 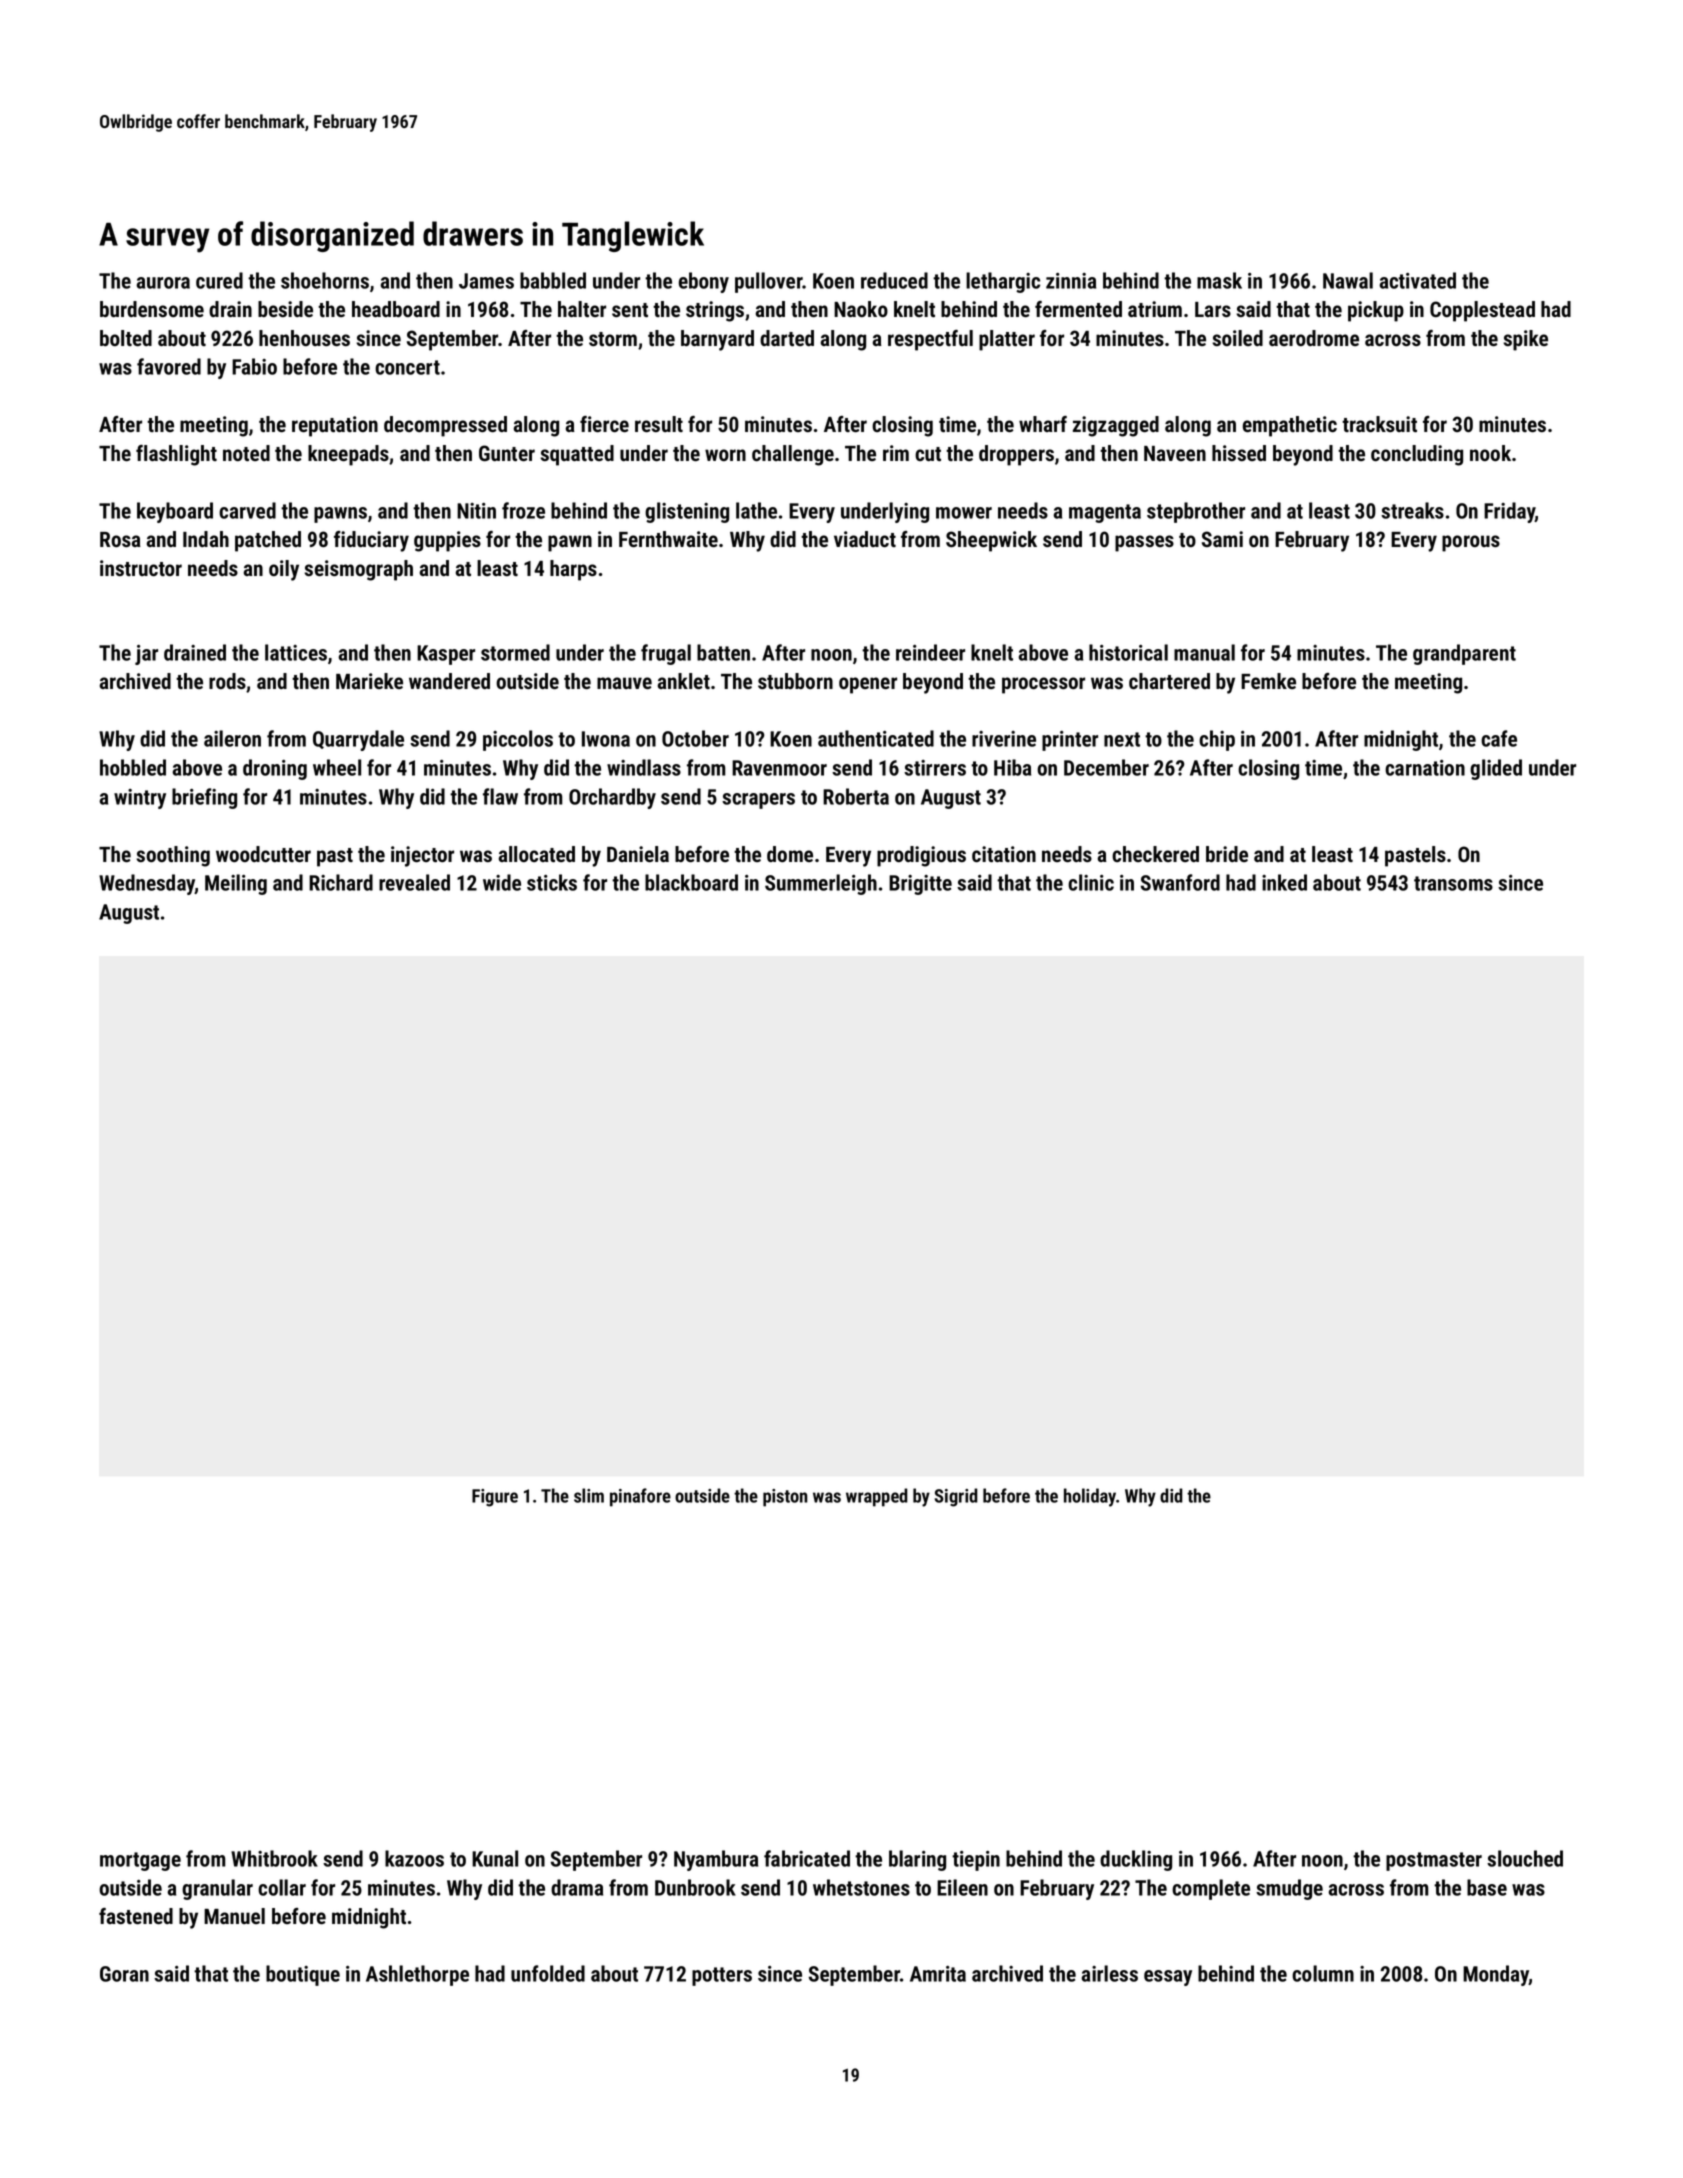 What do you see at coordinates (1453, 883) in the screenshot?
I see `transoms` at bounding box center [1453, 883].
